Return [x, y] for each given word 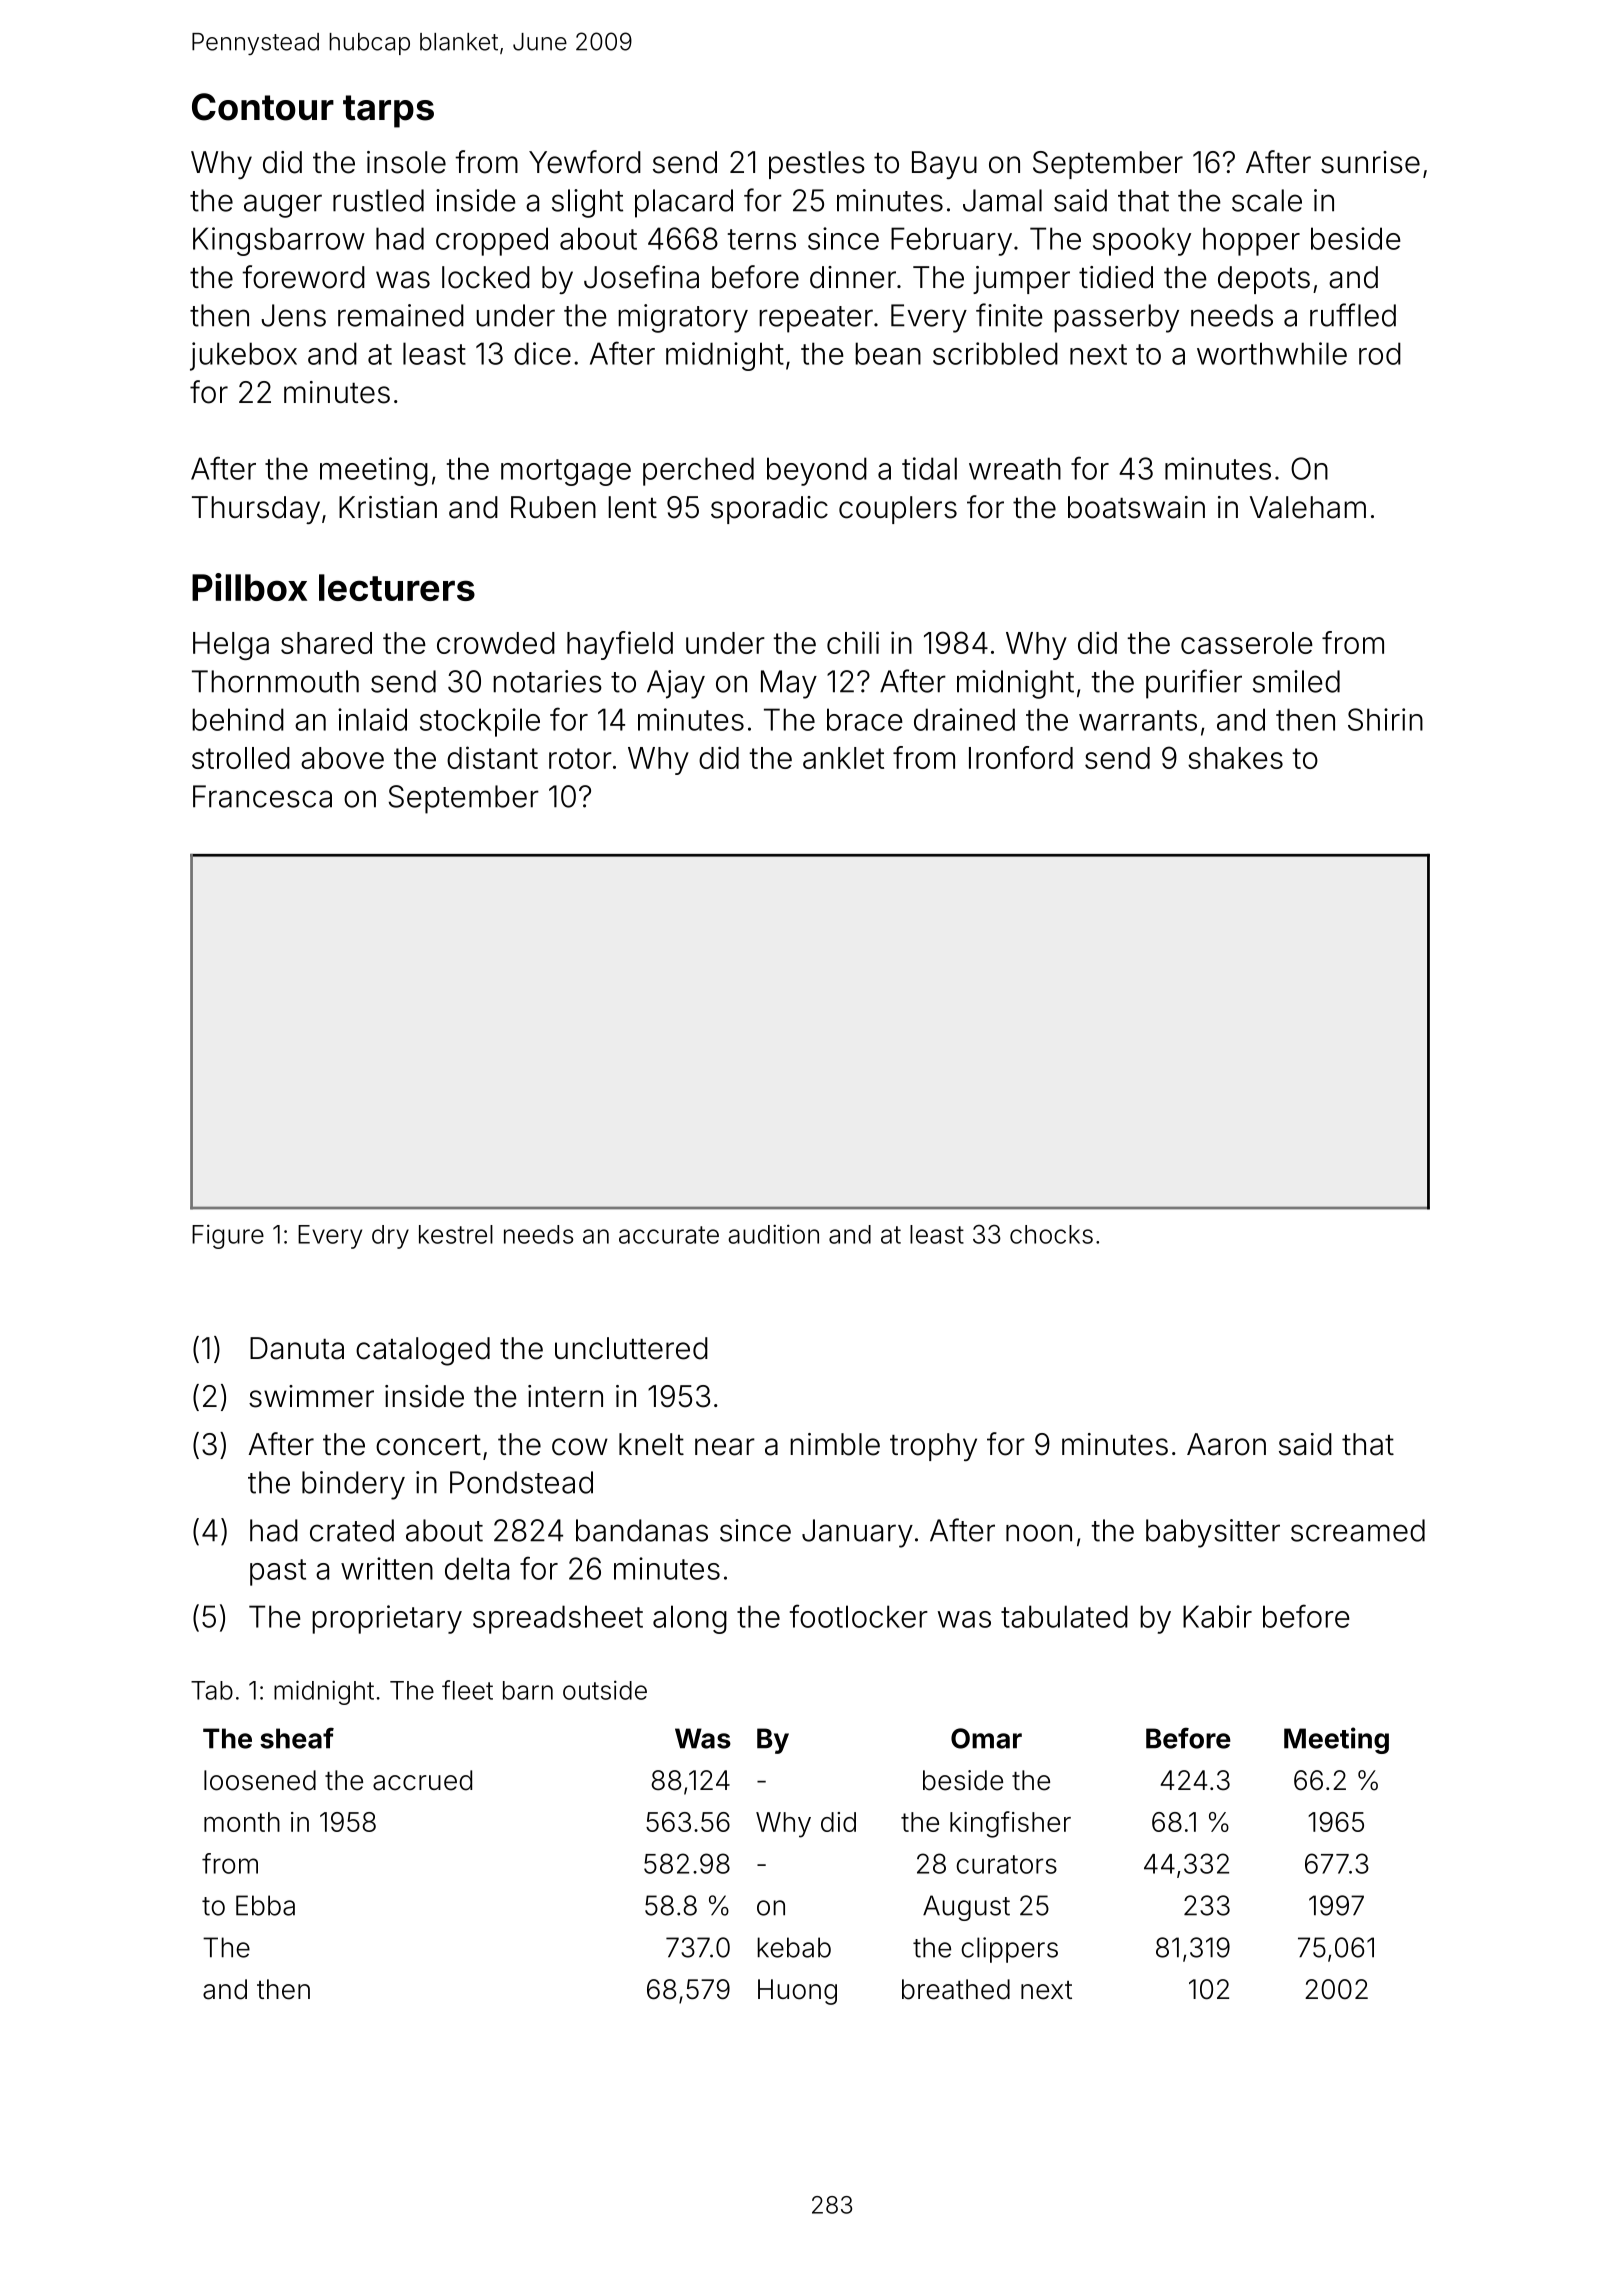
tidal [929, 468]
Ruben [553, 507]
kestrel [456, 1234]
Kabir [1217, 1616]
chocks [1051, 1234]
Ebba [265, 1905]
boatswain [1136, 507]
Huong [797, 1992]
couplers [898, 510]
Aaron [1226, 1444]
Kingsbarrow [279, 241]
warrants [1138, 720]
